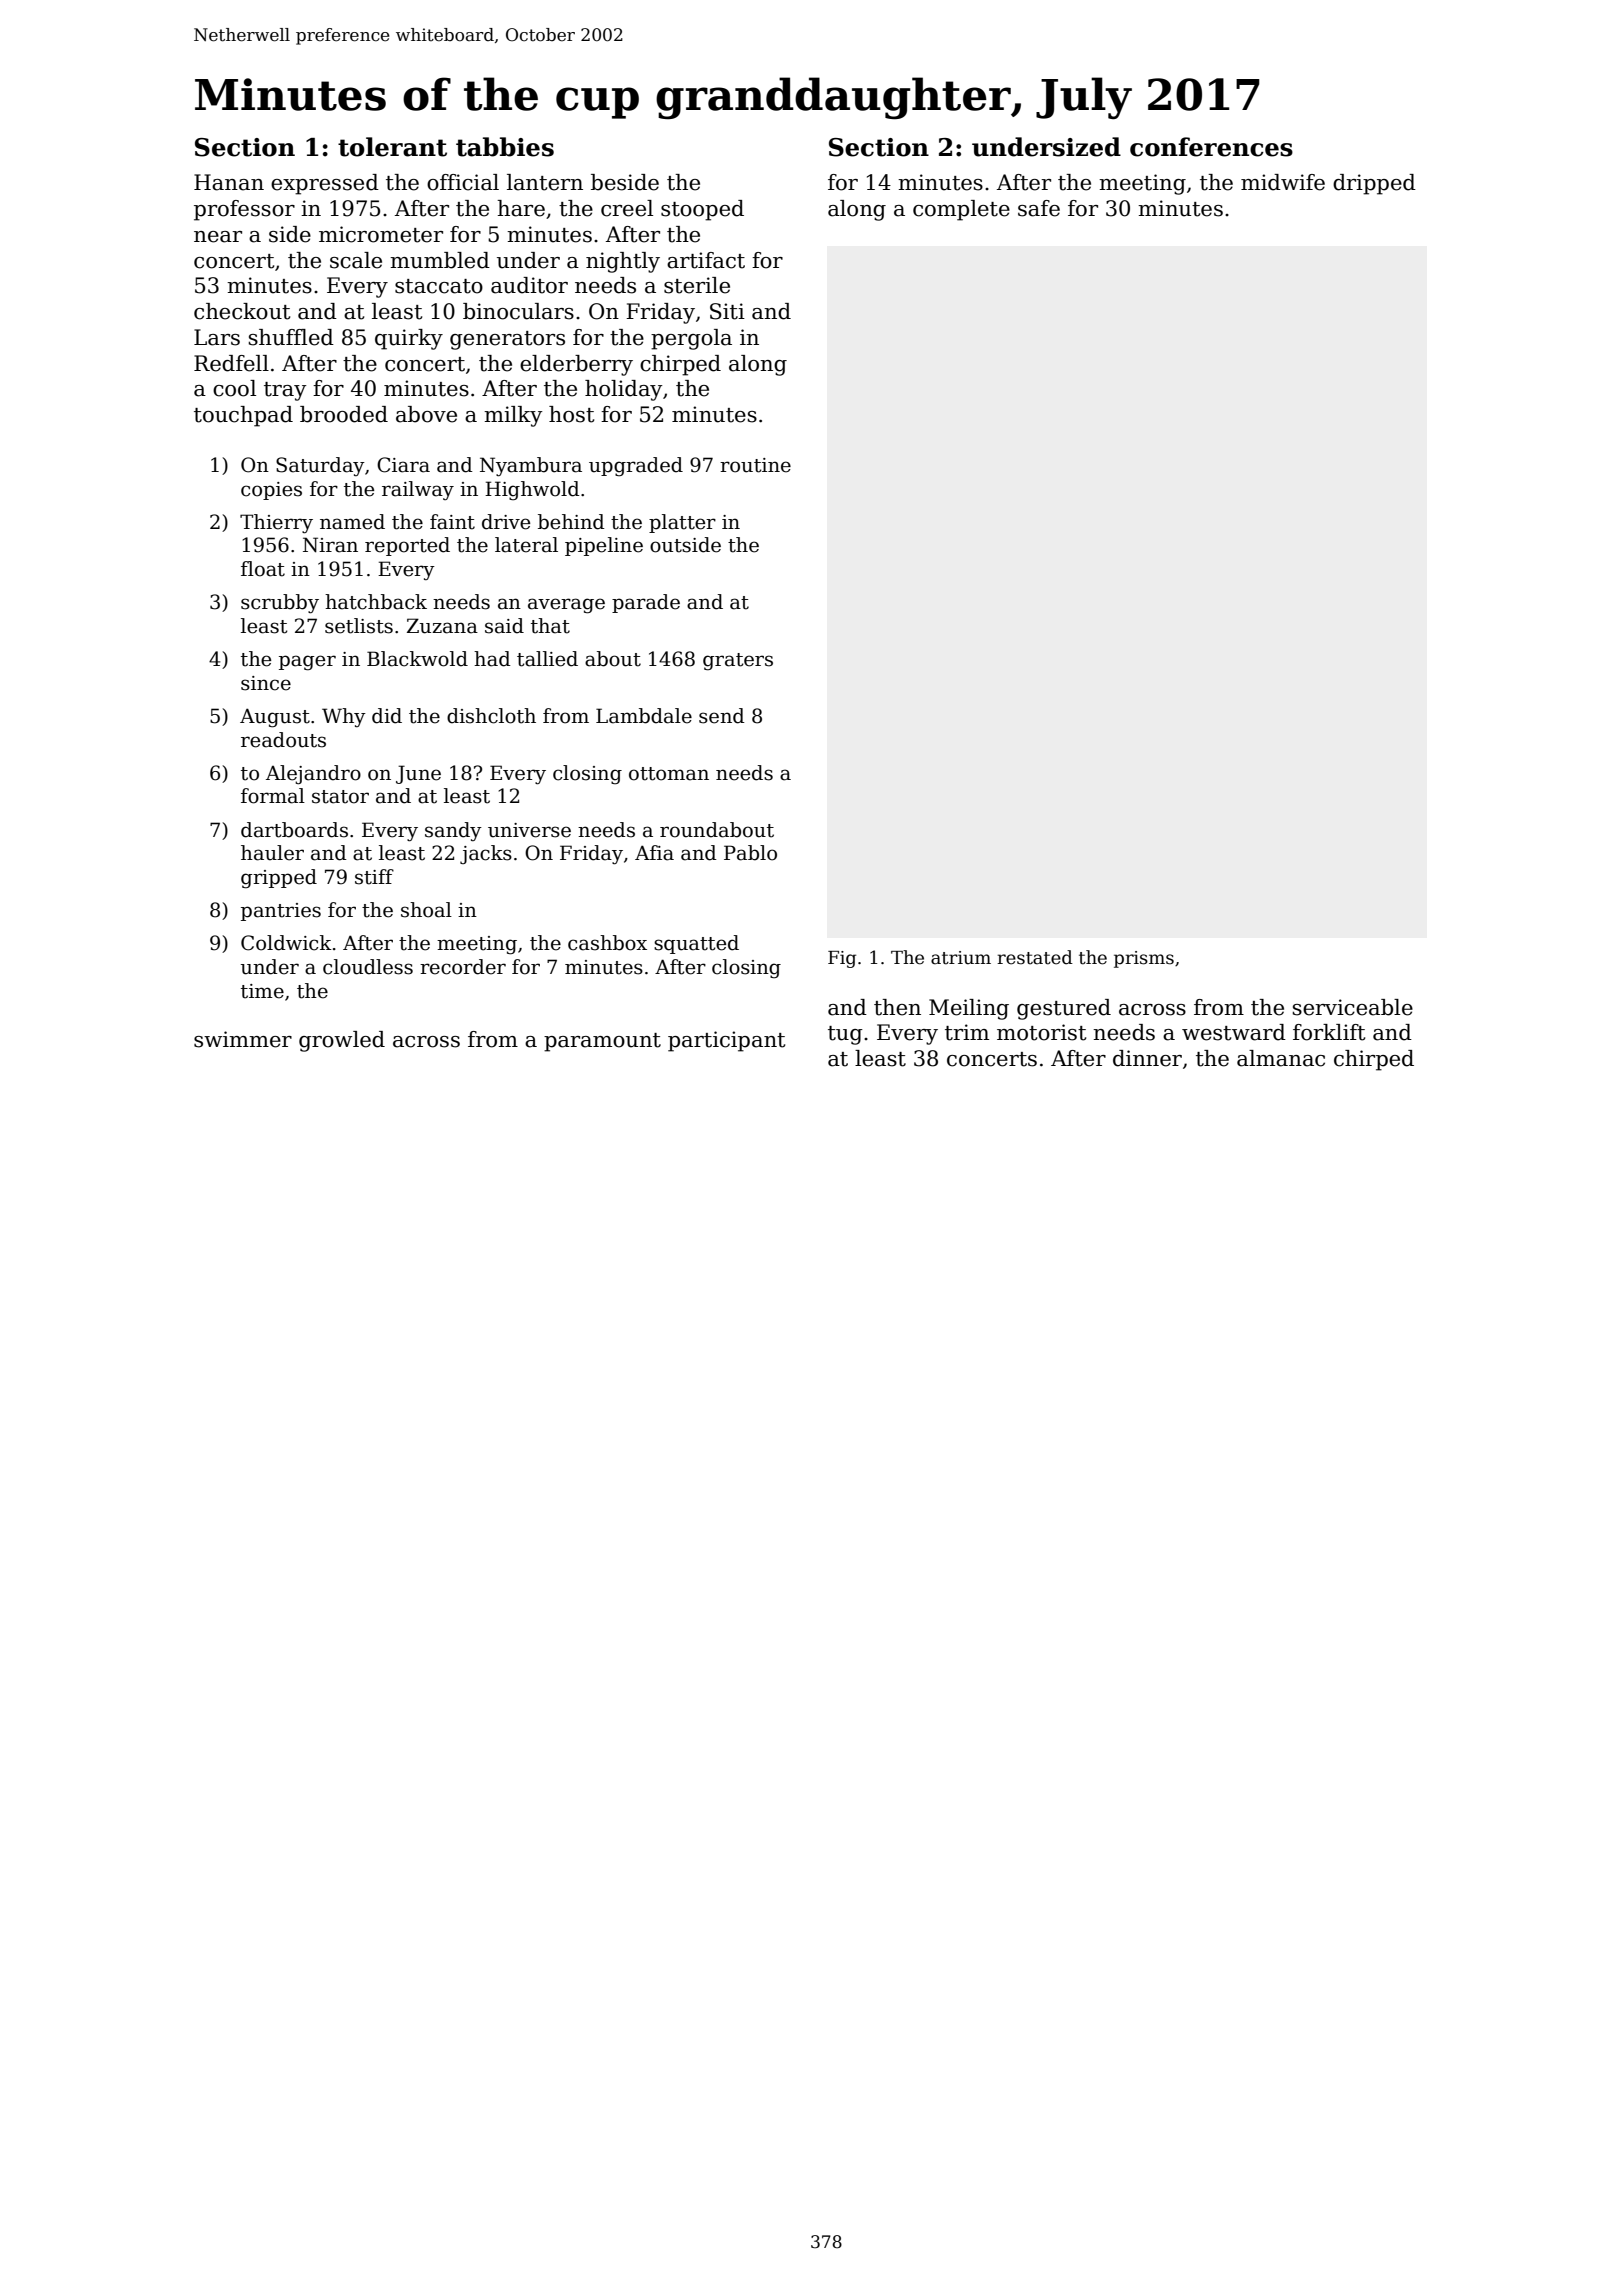  What do you see at coordinates (967, 1032) in the screenshot?
I see `trim` at bounding box center [967, 1032].
